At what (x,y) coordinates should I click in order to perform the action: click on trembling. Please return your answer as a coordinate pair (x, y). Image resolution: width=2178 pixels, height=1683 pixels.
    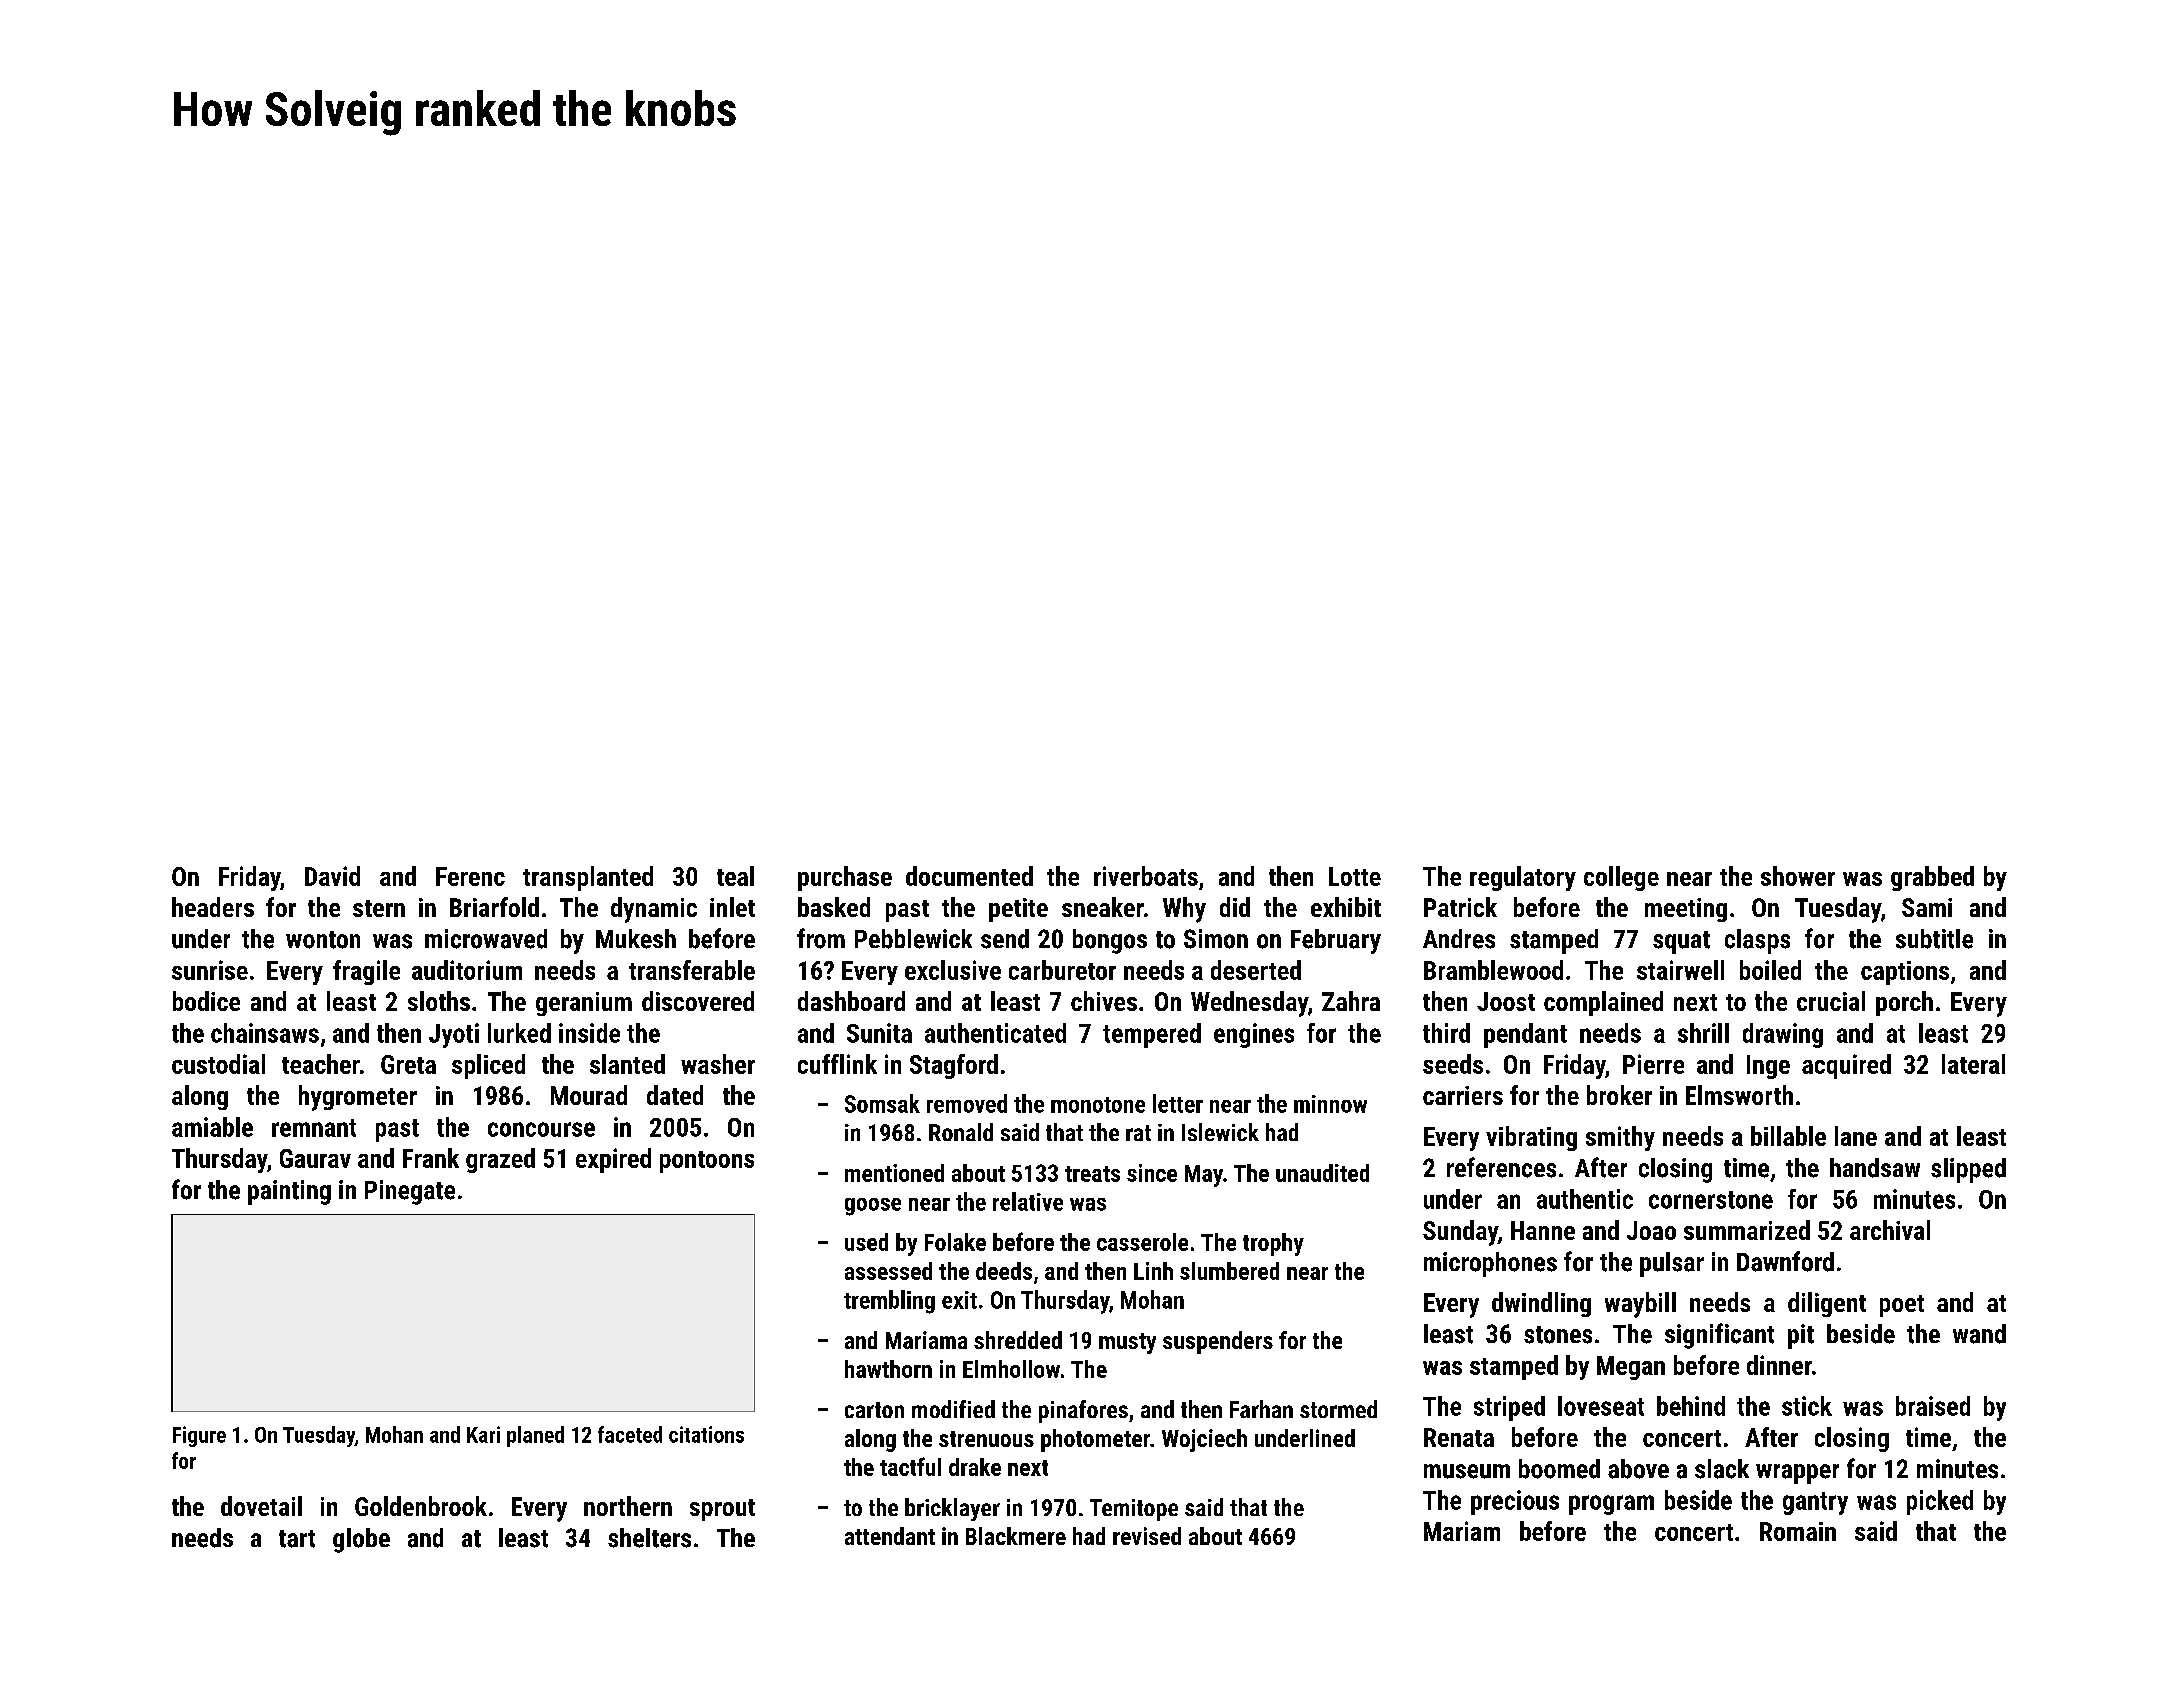
    Looking at the image, I should click on (889, 1302).
